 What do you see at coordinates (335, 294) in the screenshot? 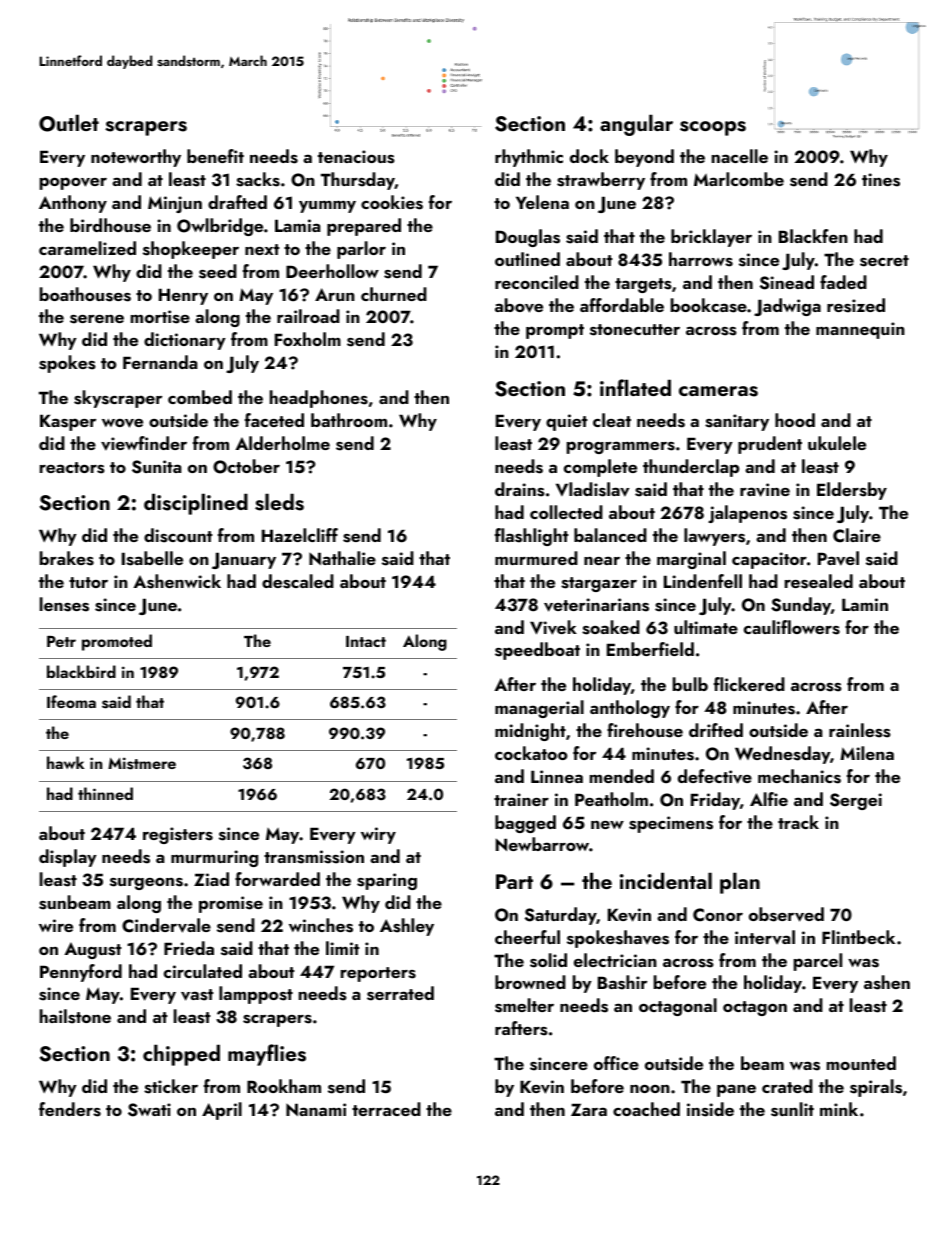
I see `Arun` at bounding box center [335, 294].
